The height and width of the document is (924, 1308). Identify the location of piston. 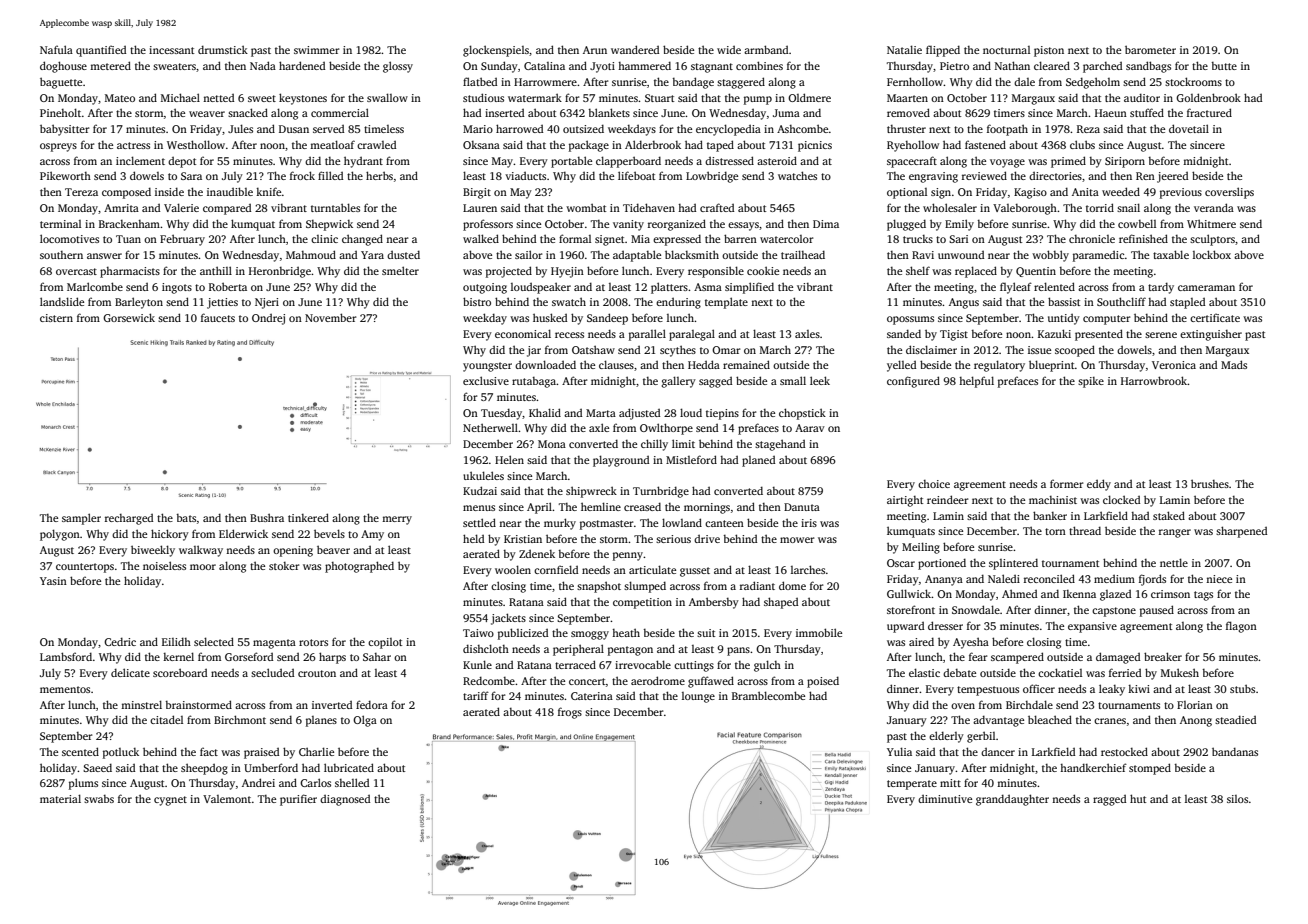
(1049, 51).
